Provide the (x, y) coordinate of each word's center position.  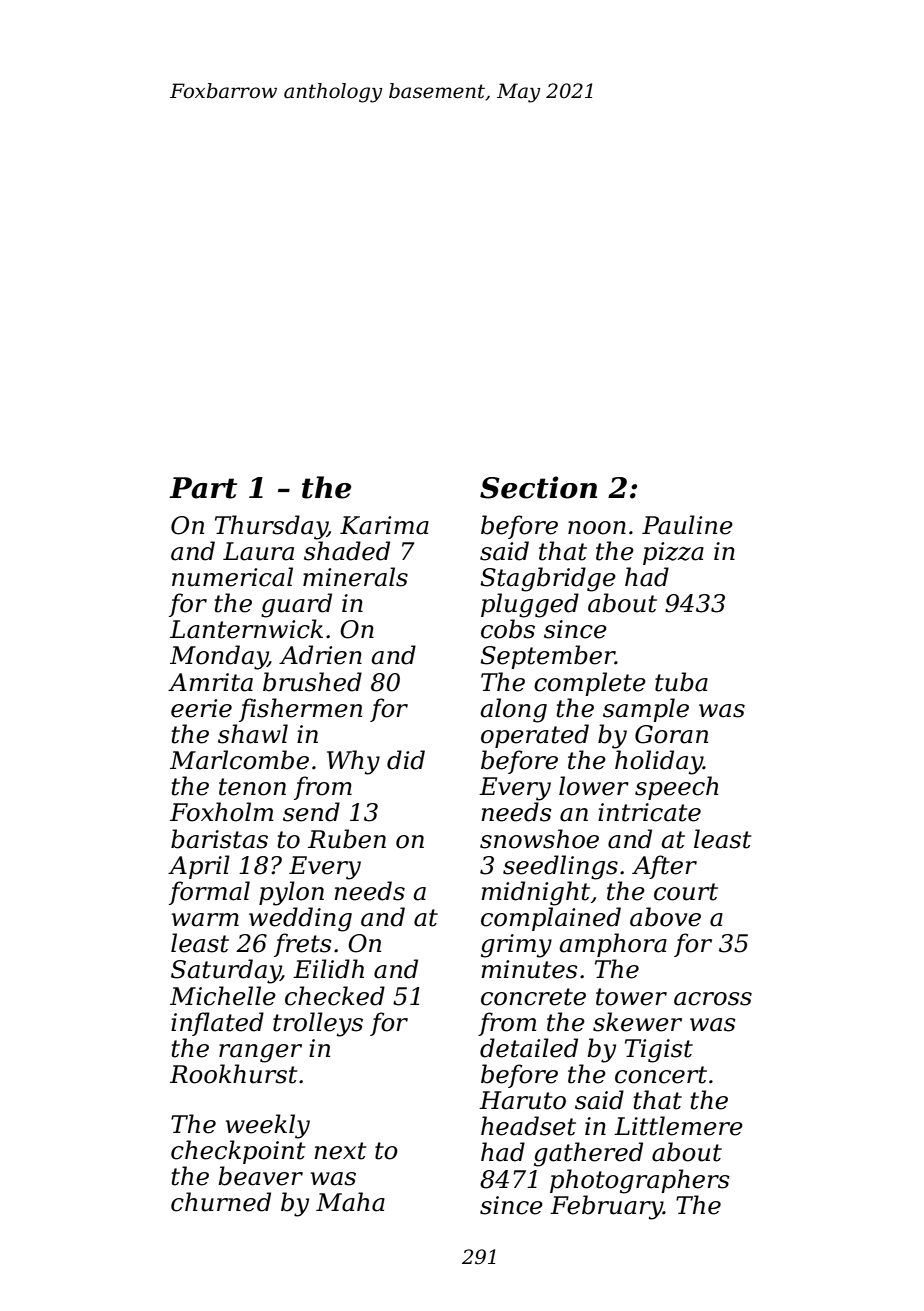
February (606, 1207)
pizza (673, 553)
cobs (508, 629)
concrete (533, 997)
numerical (232, 577)
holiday (659, 762)
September (547, 657)
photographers (640, 1181)
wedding (300, 919)
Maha (350, 1202)
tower (631, 997)
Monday (219, 657)
